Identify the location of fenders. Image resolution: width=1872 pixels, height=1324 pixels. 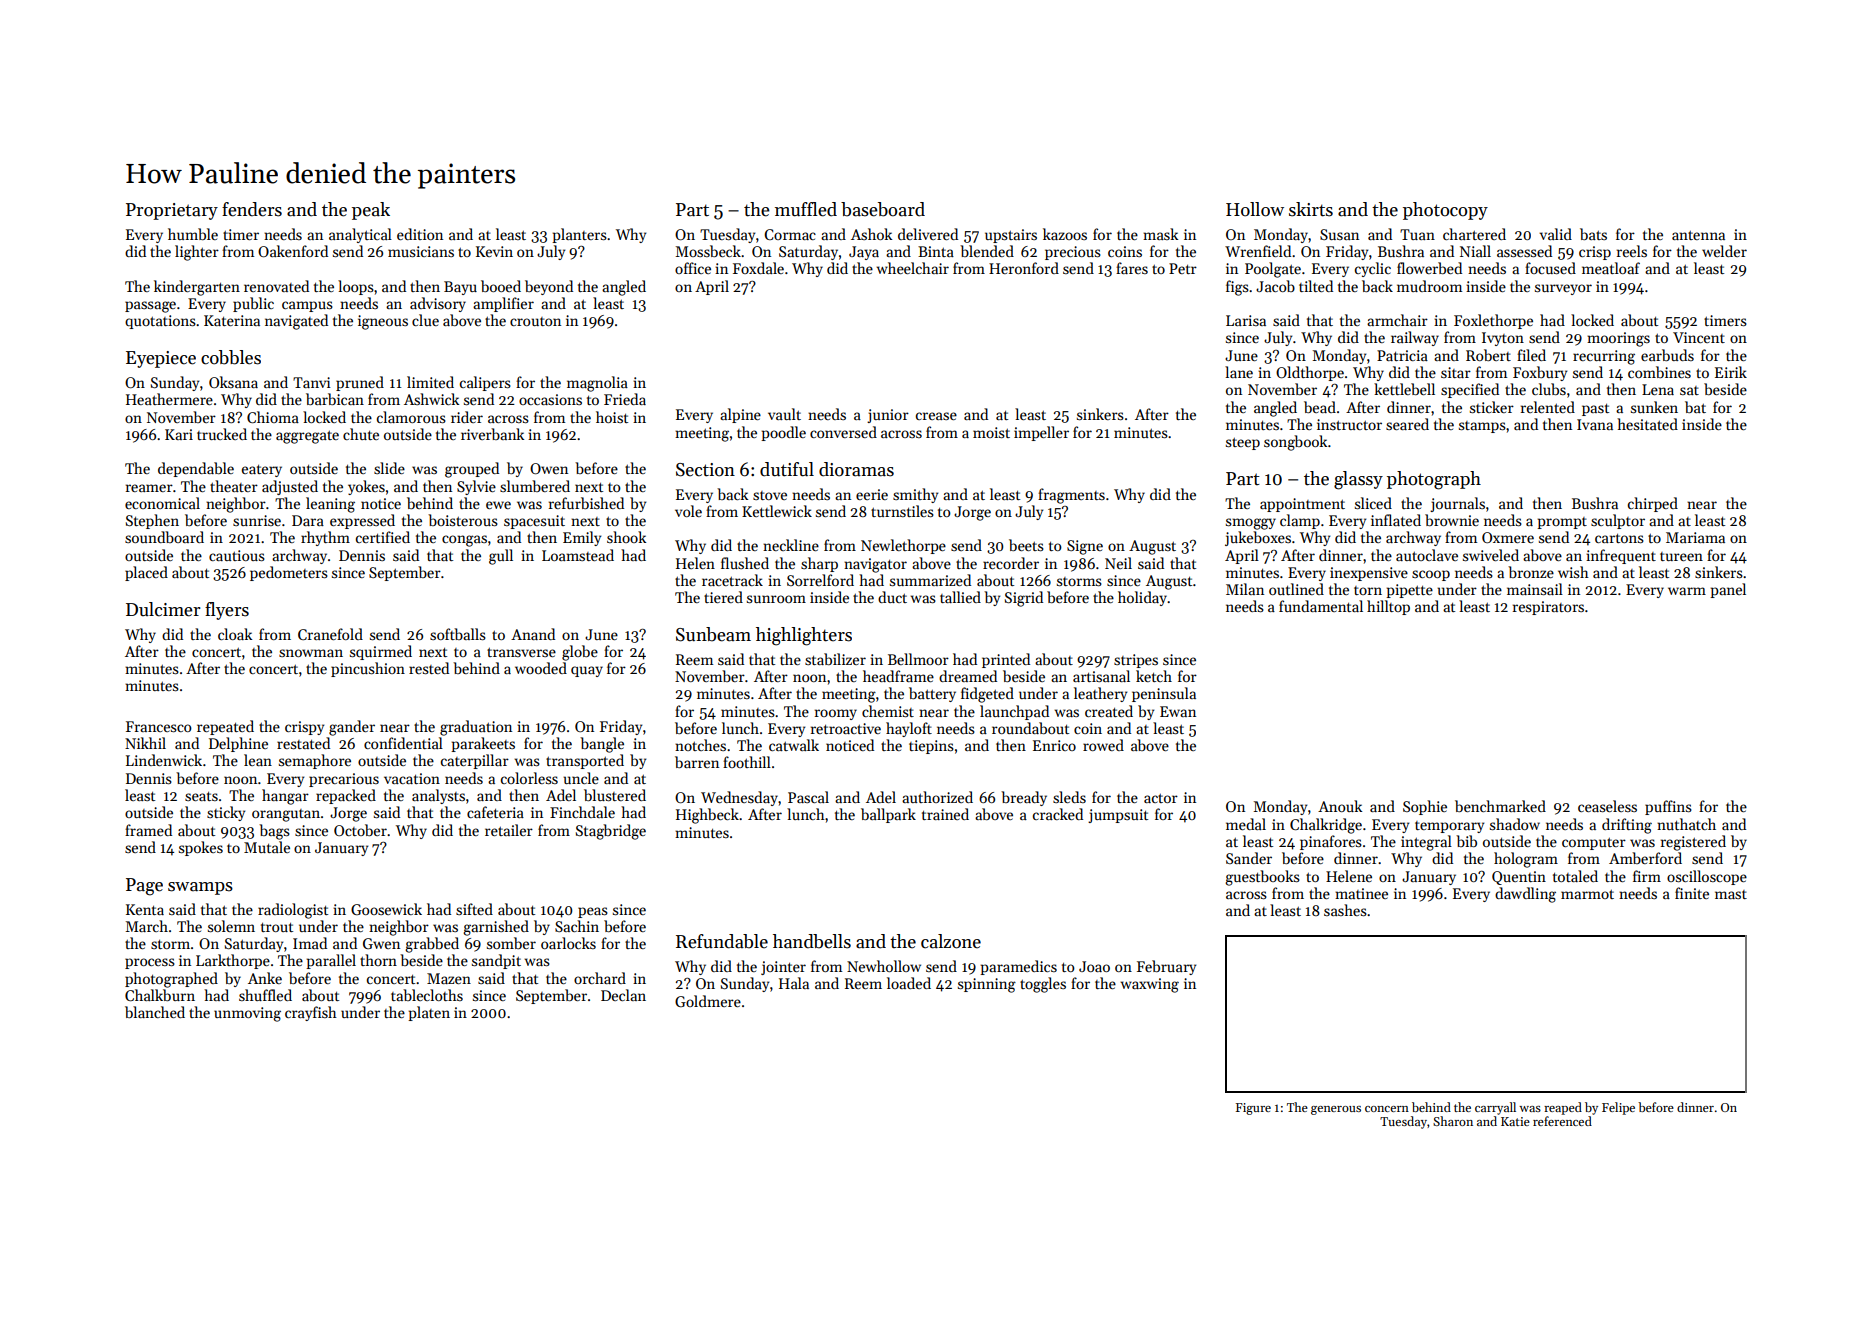
(252, 209).
